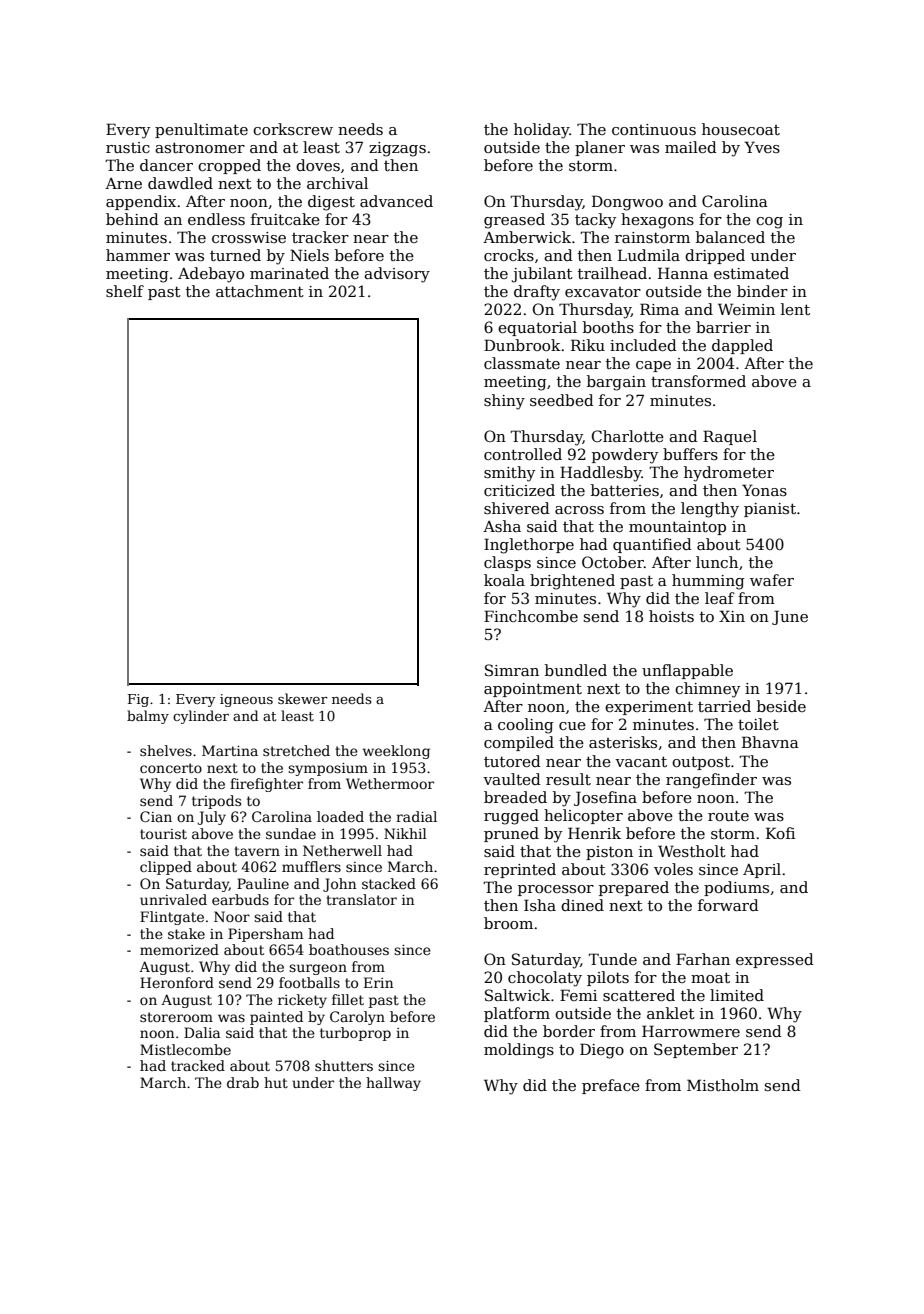 This image has width=924, height=1314. Describe the element at coordinates (246, 700) in the image. I see `igneous` at that location.
